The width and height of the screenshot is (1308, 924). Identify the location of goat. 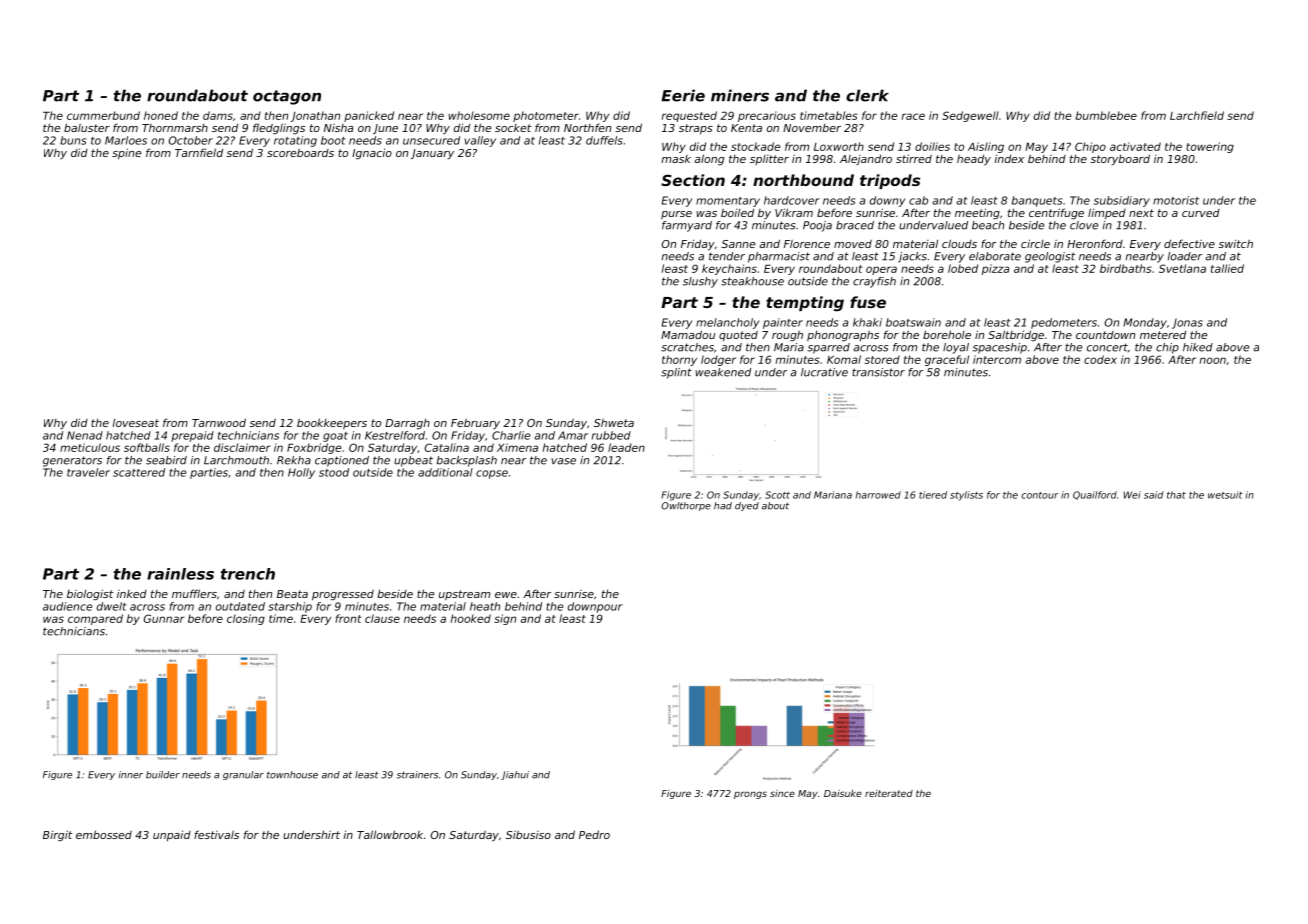
(335, 437).
